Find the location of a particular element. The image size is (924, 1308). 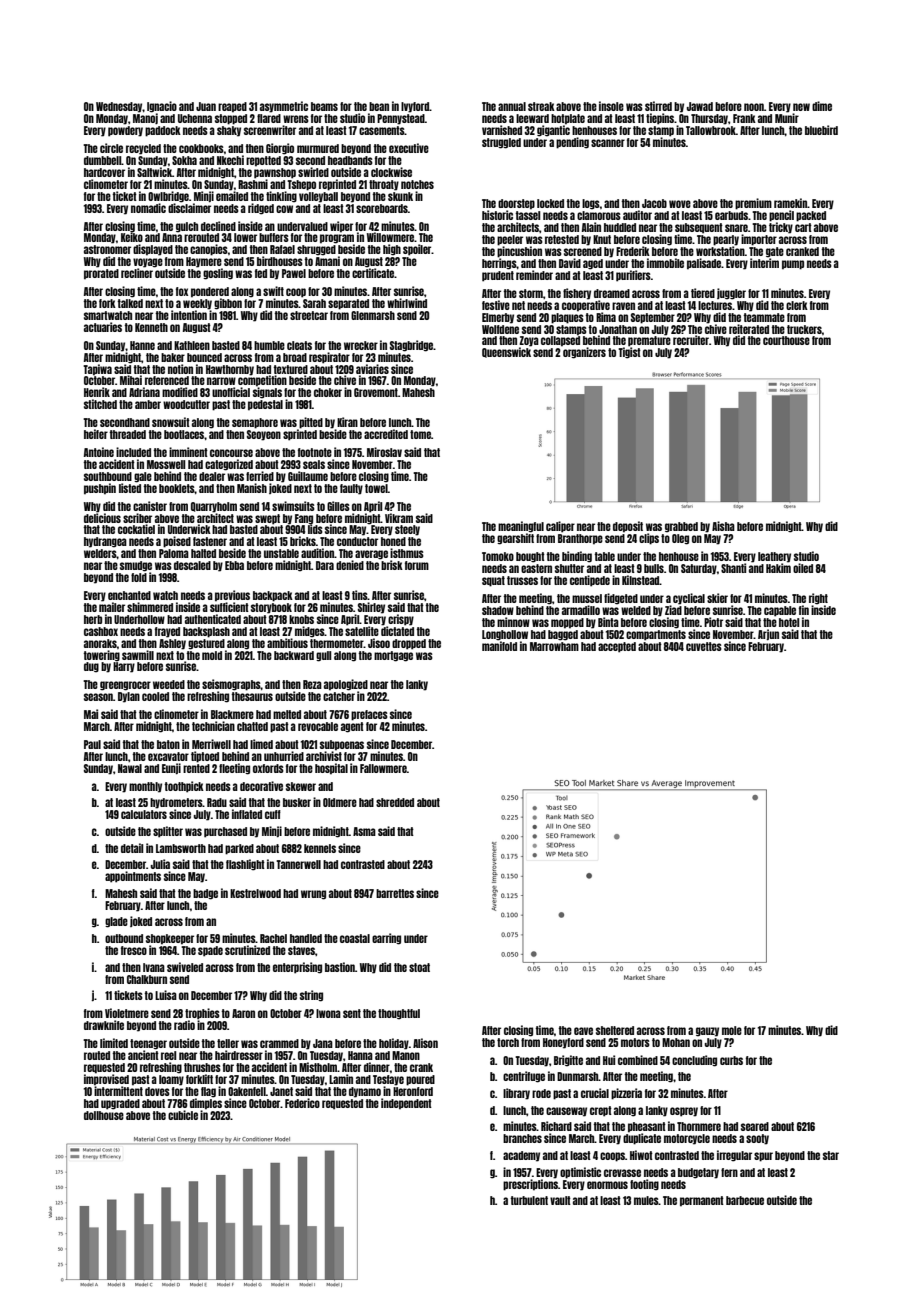

independent is located at coordinates (406, 1104).
